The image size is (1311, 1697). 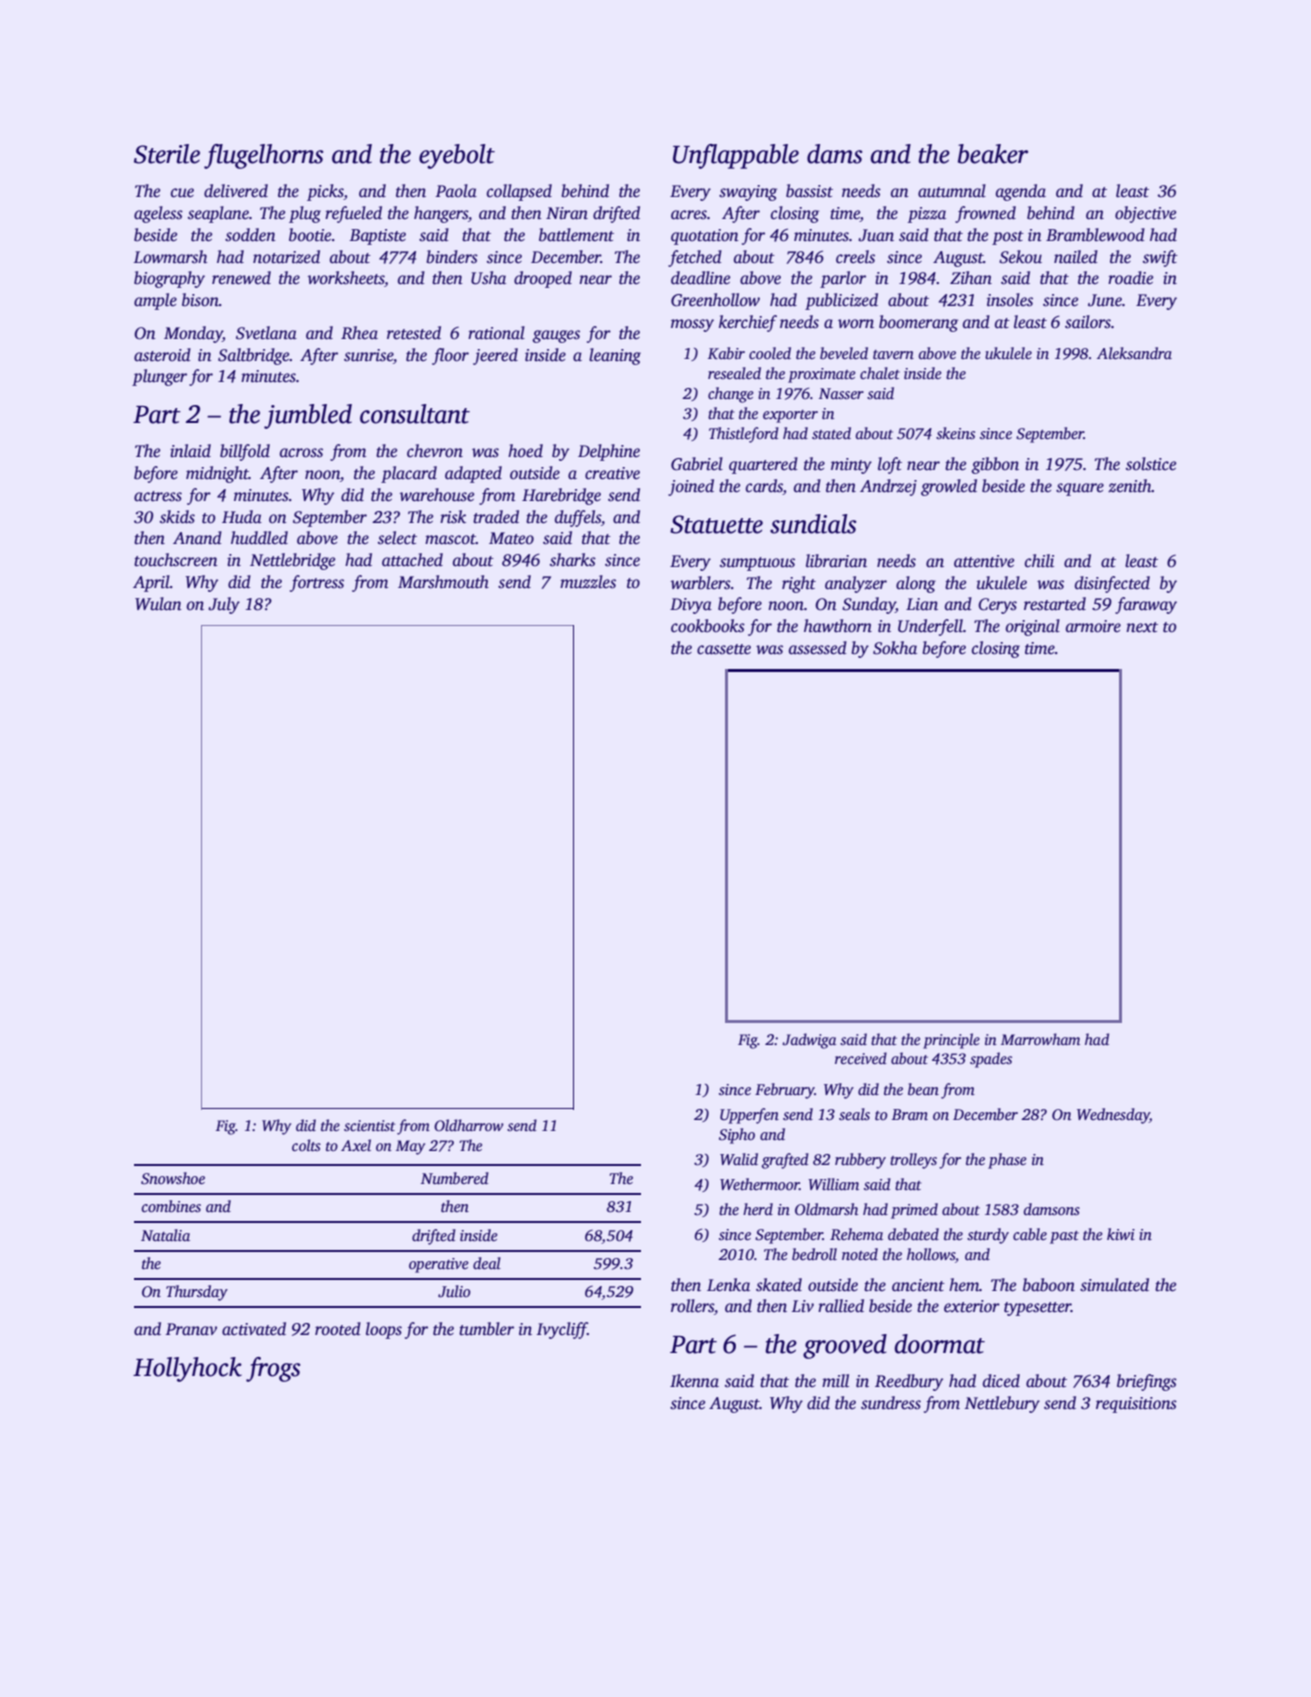 I want to click on disinfected, so click(x=1112, y=584).
